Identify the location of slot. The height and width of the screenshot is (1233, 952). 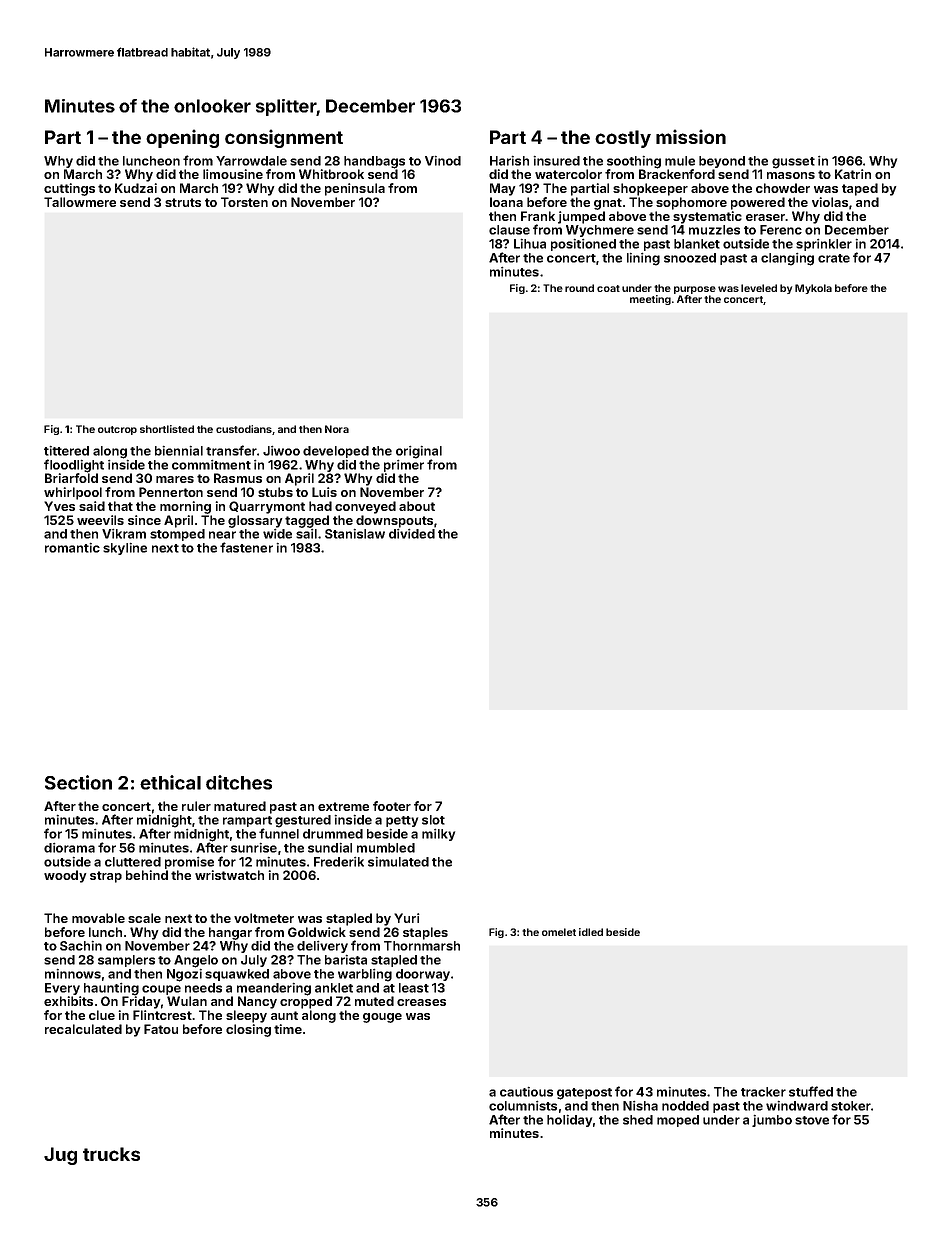
(433, 820).
